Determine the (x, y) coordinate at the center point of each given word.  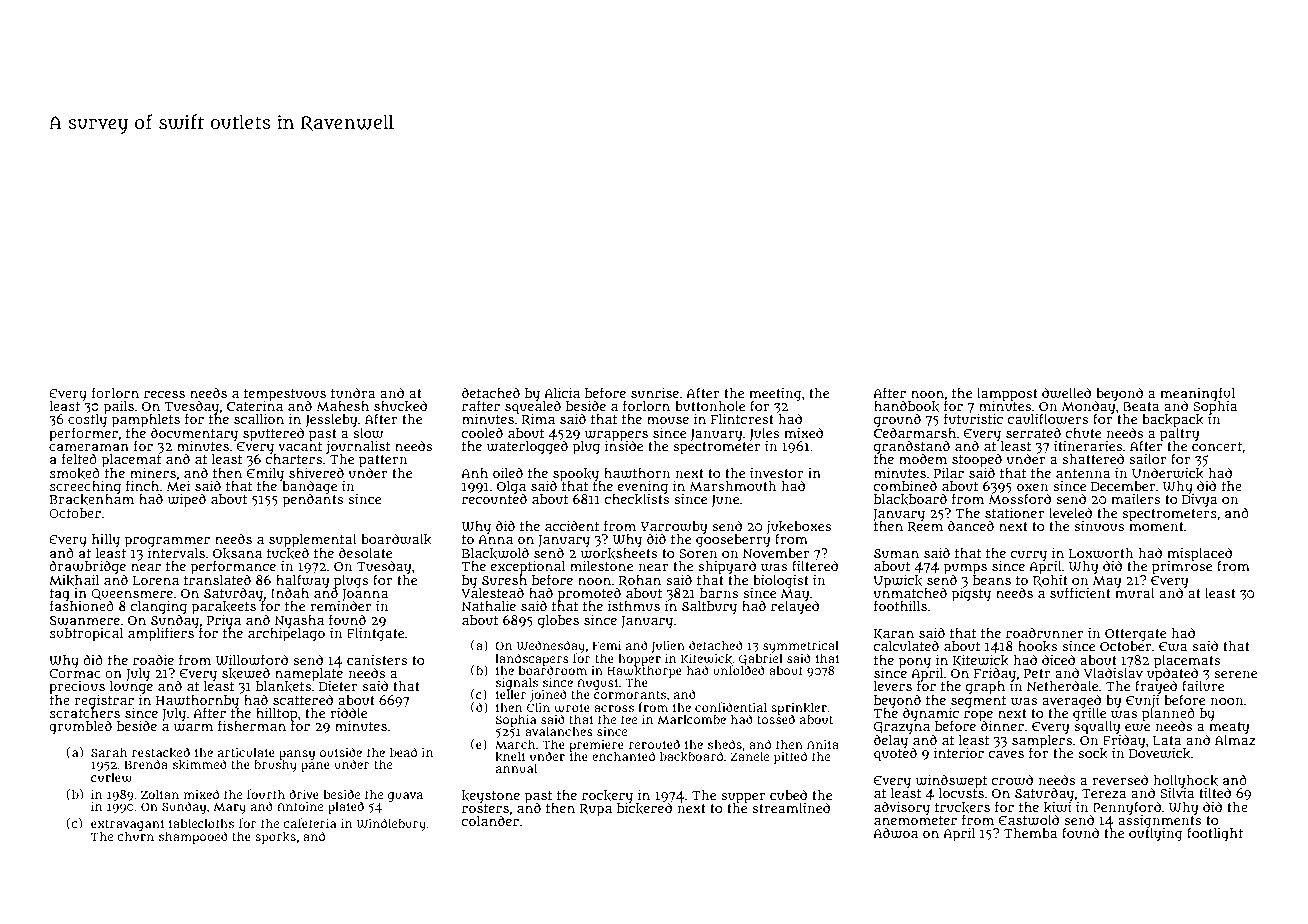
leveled (1070, 512)
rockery (607, 796)
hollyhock (1185, 781)
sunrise (655, 393)
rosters (485, 808)
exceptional (528, 567)
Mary (229, 808)
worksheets (619, 553)
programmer (167, 542)
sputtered (273, 434)
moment (1156, 526)
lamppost (1007, 394)
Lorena (156, 580)
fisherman (252, 725)
